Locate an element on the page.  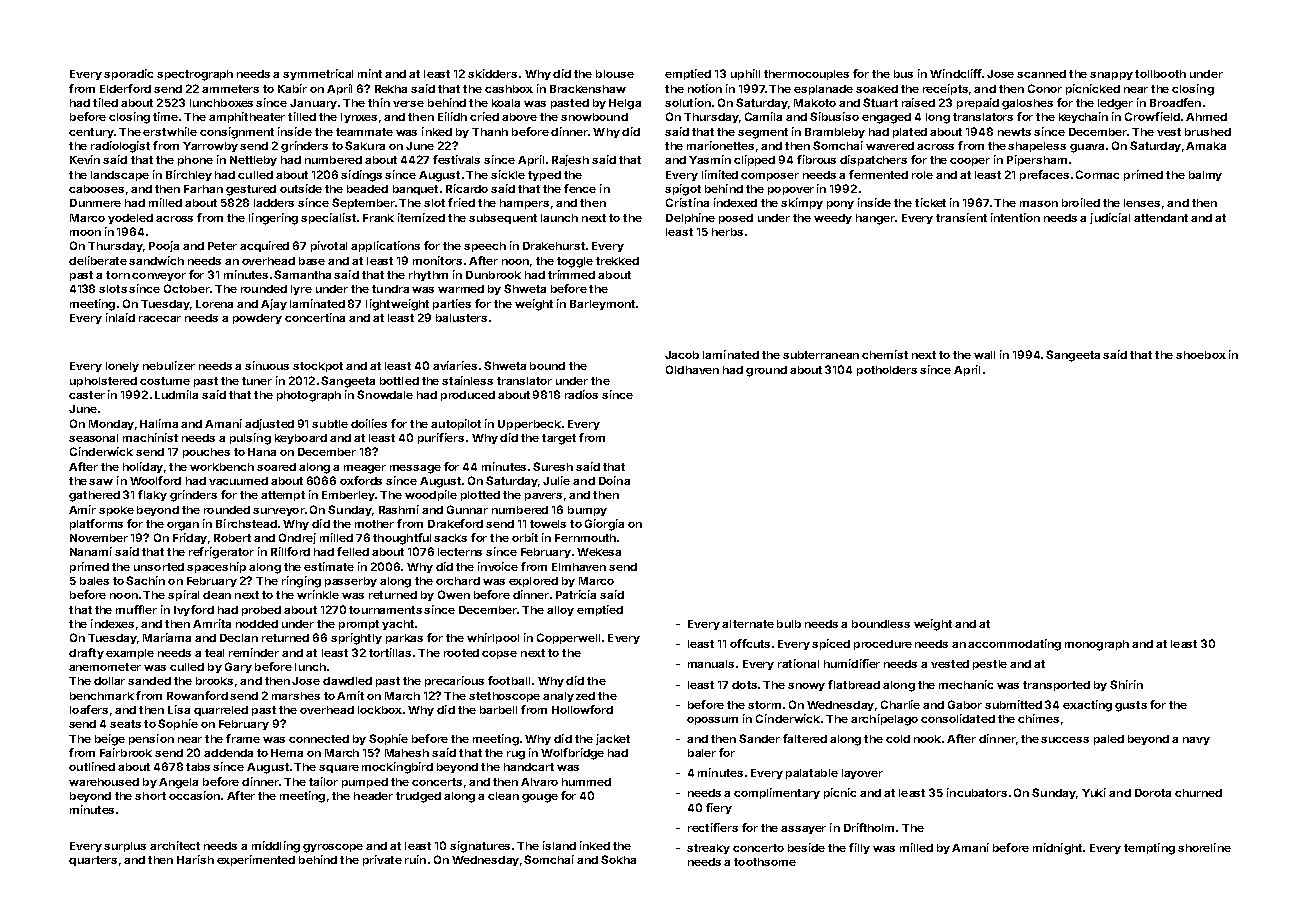
tailor is located at coordinates (323, 781).
